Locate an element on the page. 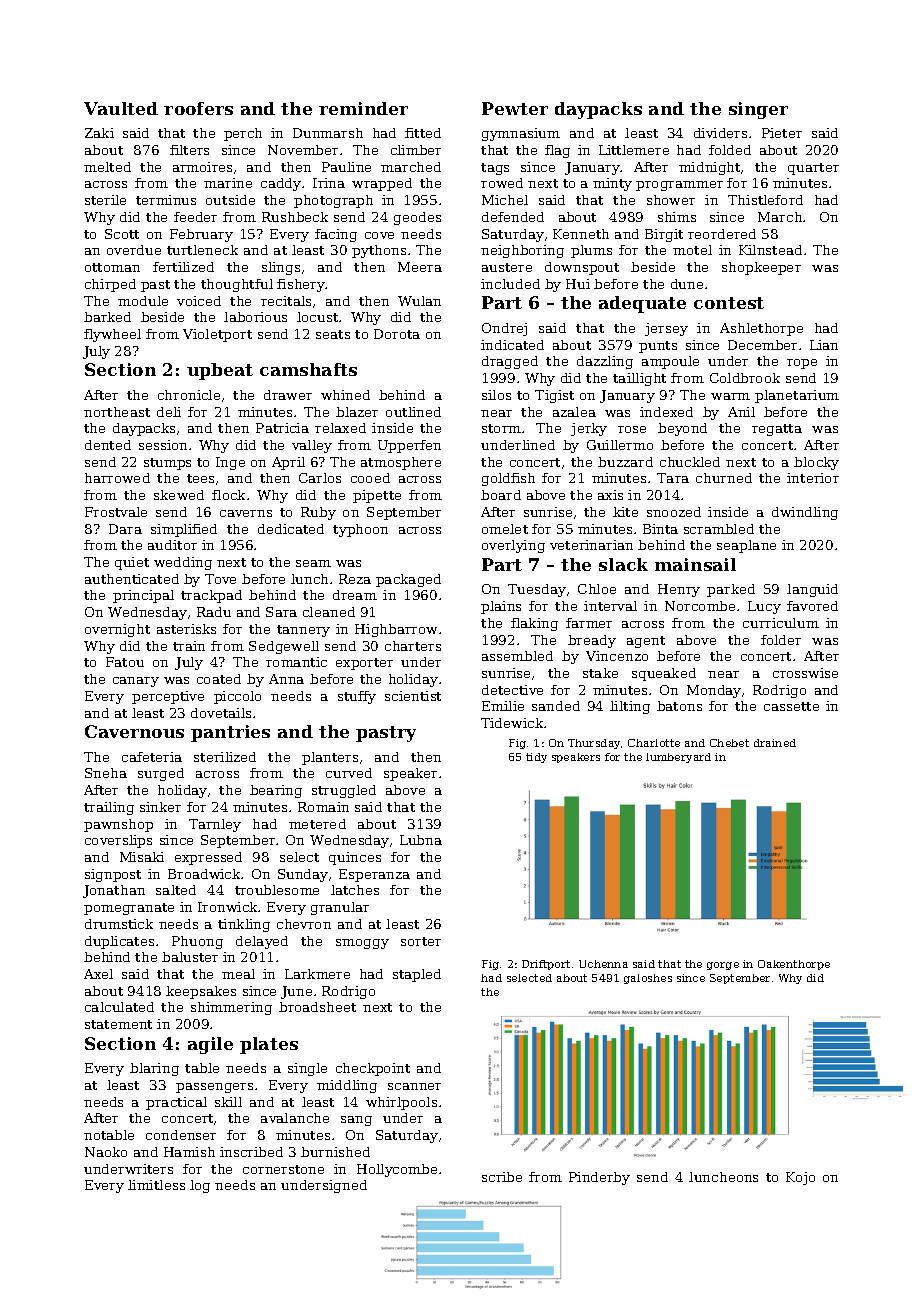 This page has height=1308, width=924. Pieter is located at coordinates (782, 133).
